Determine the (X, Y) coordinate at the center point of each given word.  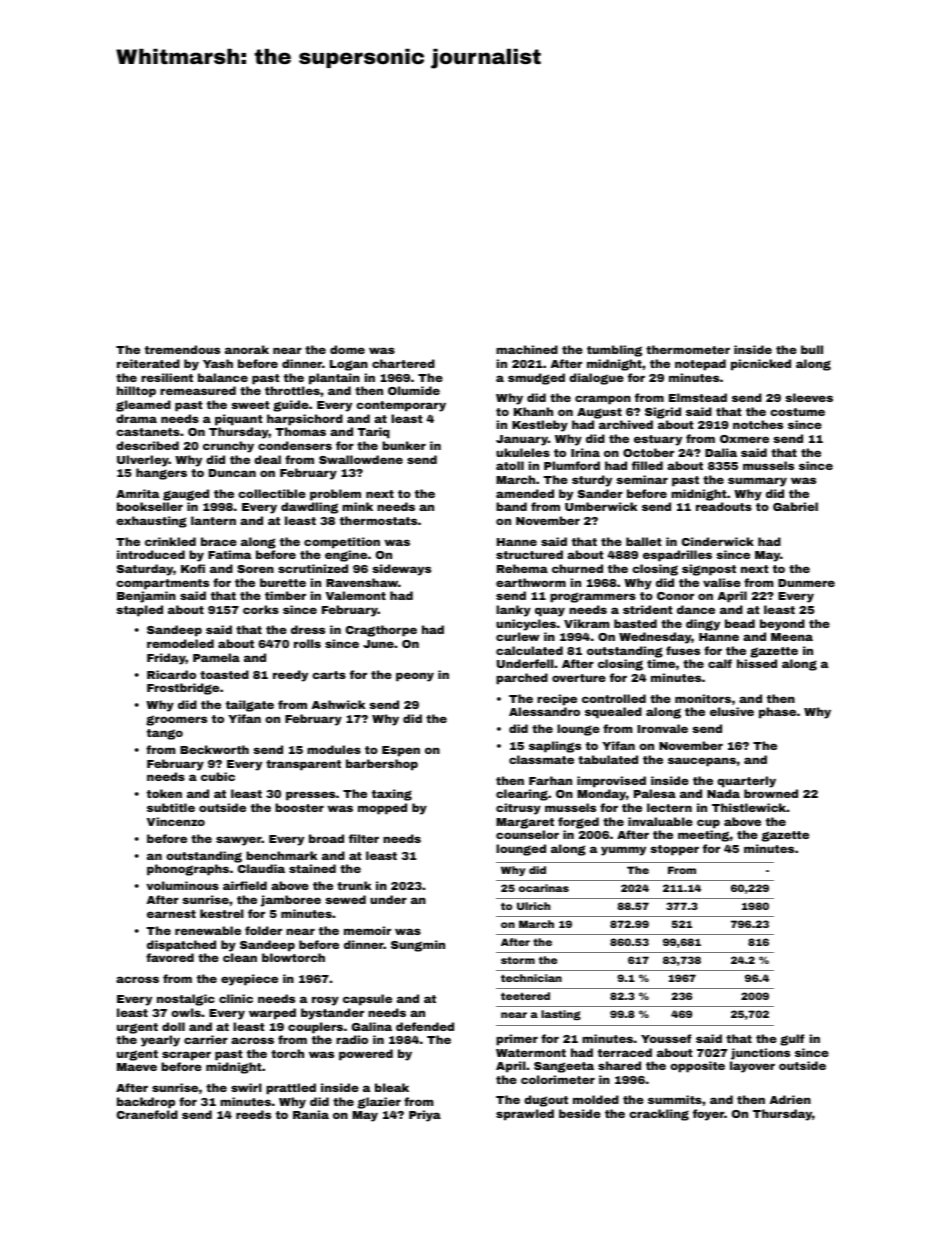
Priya (425, 1116)
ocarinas (544, 888)
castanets (148, 432)
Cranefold (147, 1114)
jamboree (291, 901)
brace (219, 541)
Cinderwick (718, 541)
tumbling (614, 351)
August (599, 413)
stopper (674, 850)
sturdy (592, 481)
